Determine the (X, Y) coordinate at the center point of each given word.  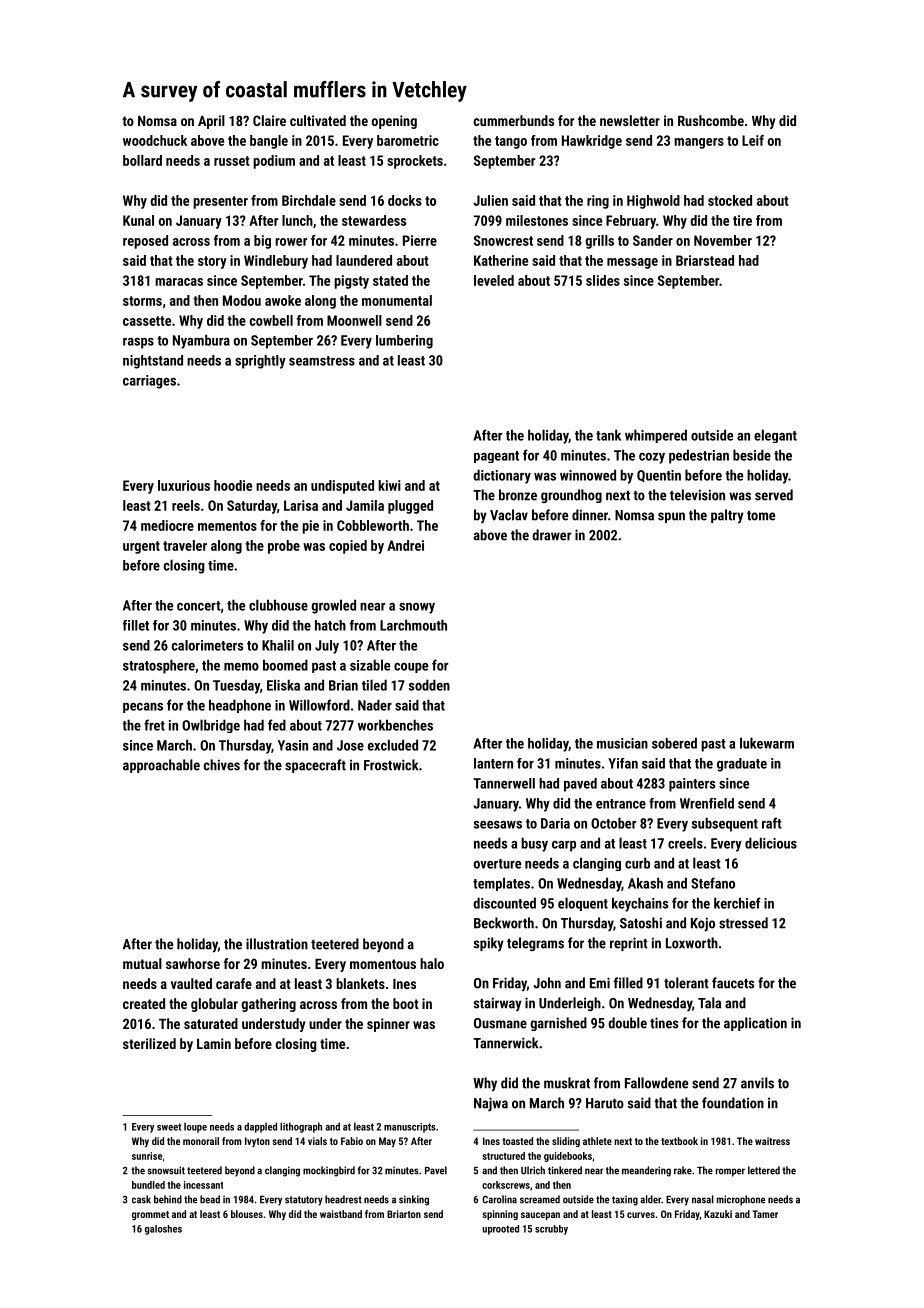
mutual (142, 963)
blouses (247, 1214)
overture (497, 864)
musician (622, 743)
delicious (771, 843)
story (212, 262)
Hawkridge (592, 142)
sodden (429, 685)
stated (390, 280)
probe (284, 547)
